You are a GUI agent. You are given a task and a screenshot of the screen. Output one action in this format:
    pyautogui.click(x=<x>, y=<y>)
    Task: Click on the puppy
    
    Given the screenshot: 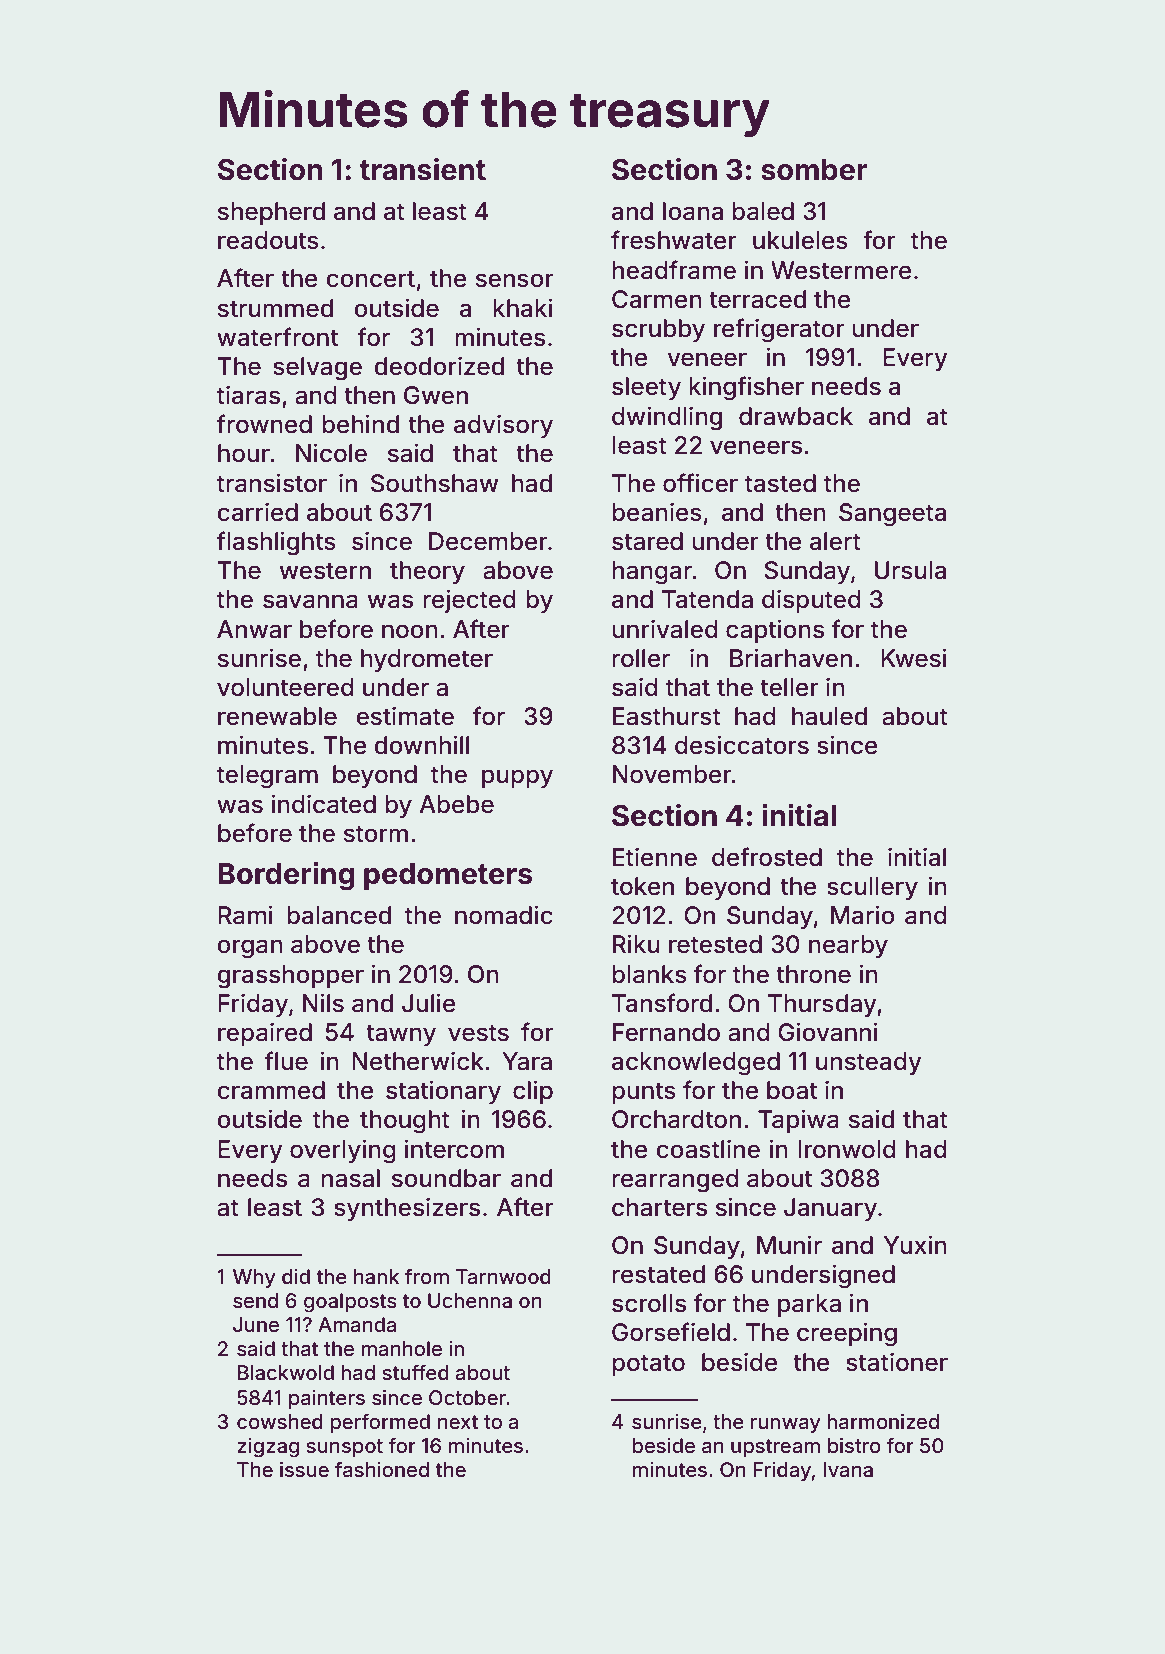 What is the action you would take?
    pyautogui.click(x=517, y=778)
